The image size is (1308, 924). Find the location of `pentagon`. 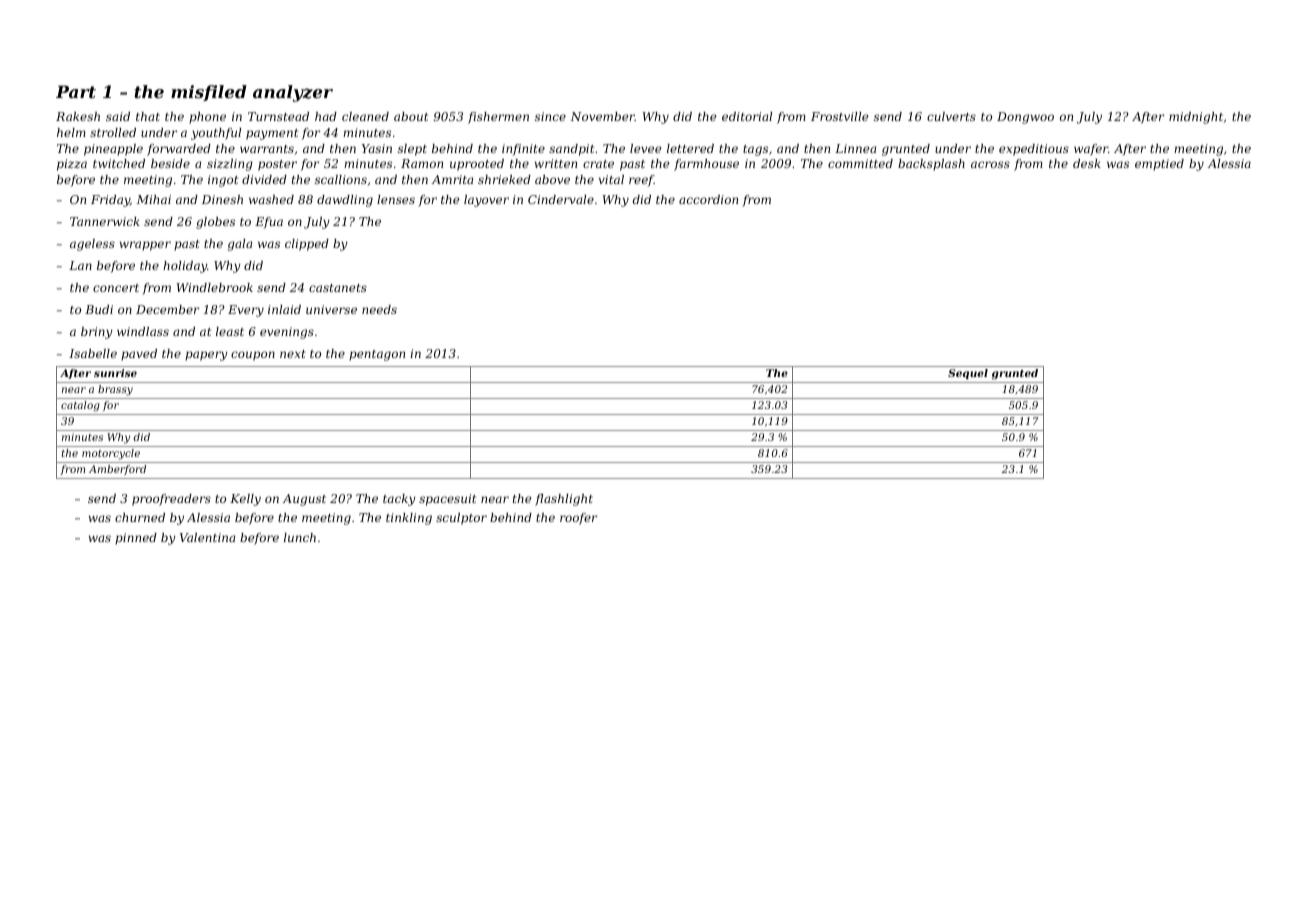

pentagon is located at coordinates (377, 355).
